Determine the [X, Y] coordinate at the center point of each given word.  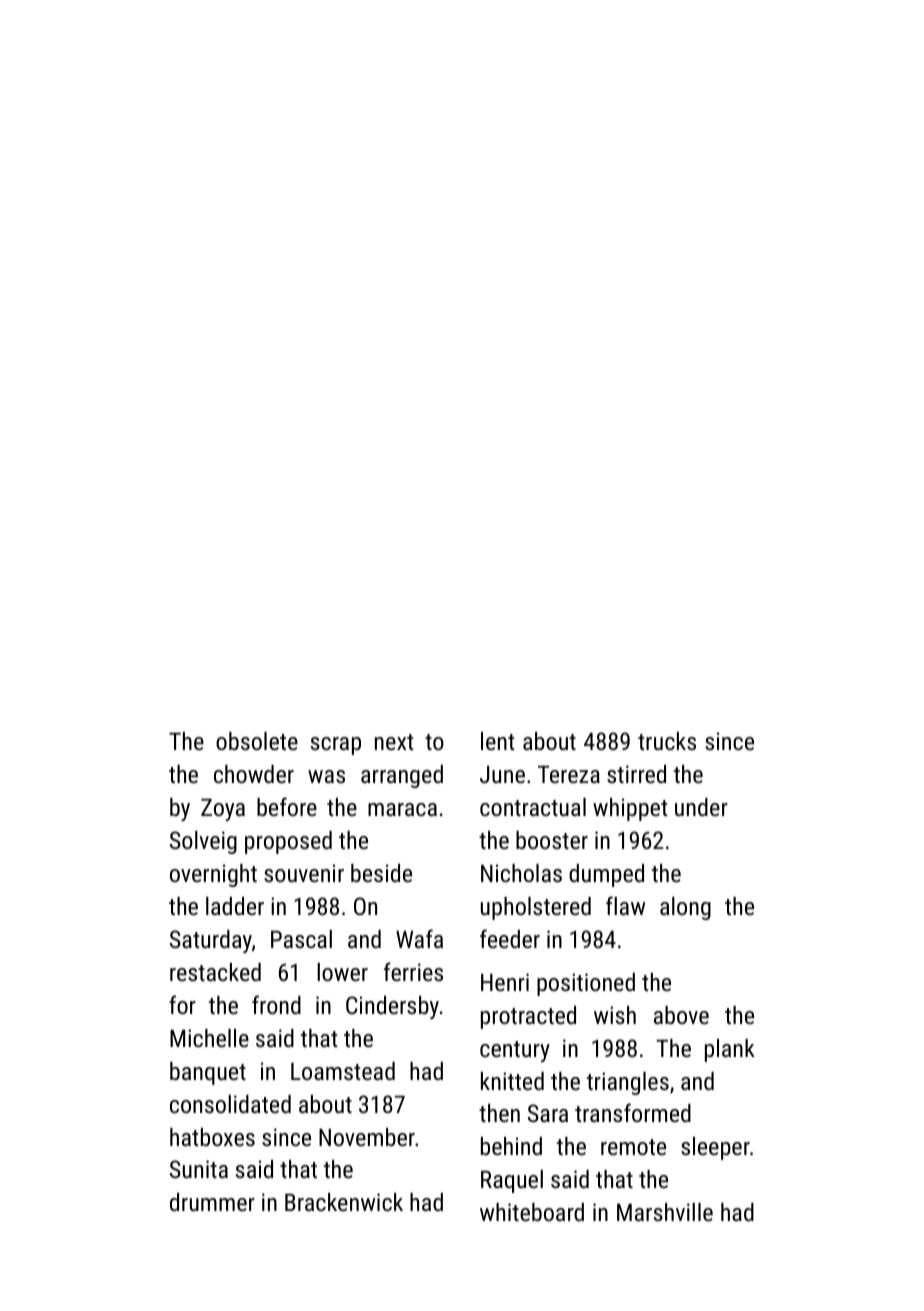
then [499, 1113]
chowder [254, 774]
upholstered [536, 908]
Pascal [301, 939]
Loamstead [343, 1071]
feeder [510, 938]
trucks [667, 741]
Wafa [419, 938]
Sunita [199, 1169]
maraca [402, 809]
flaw [625, 905]
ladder [235, 906]
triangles [628, 1083]
